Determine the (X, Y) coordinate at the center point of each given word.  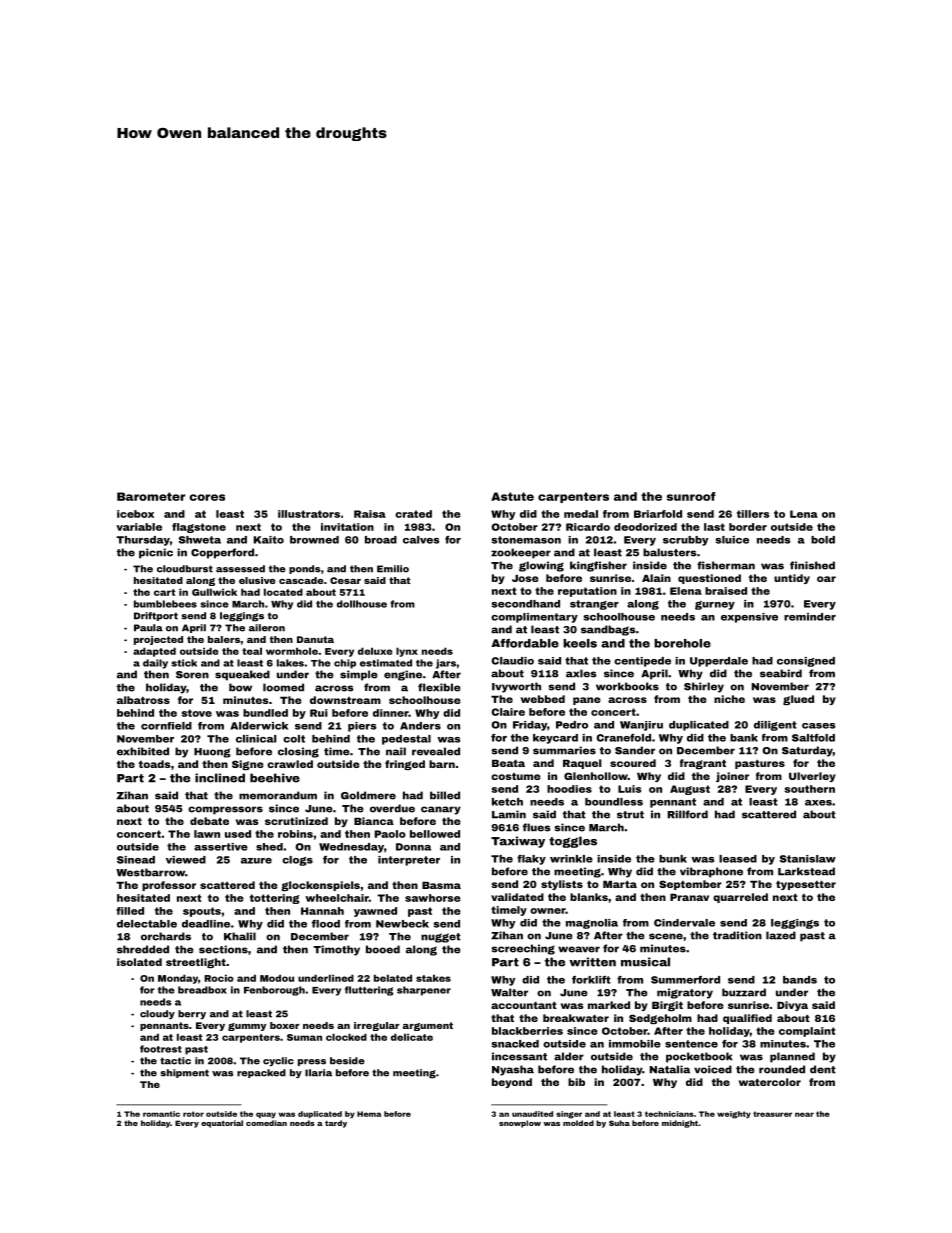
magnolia (592, 924)
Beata (508, 763)
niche (729, 699)
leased (738, 859)
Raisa (370, 514)
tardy (336, 1124)
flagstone (199, 528)
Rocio (219, 978)
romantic (161, 1114)
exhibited (143, 751)
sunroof (691, 496)
